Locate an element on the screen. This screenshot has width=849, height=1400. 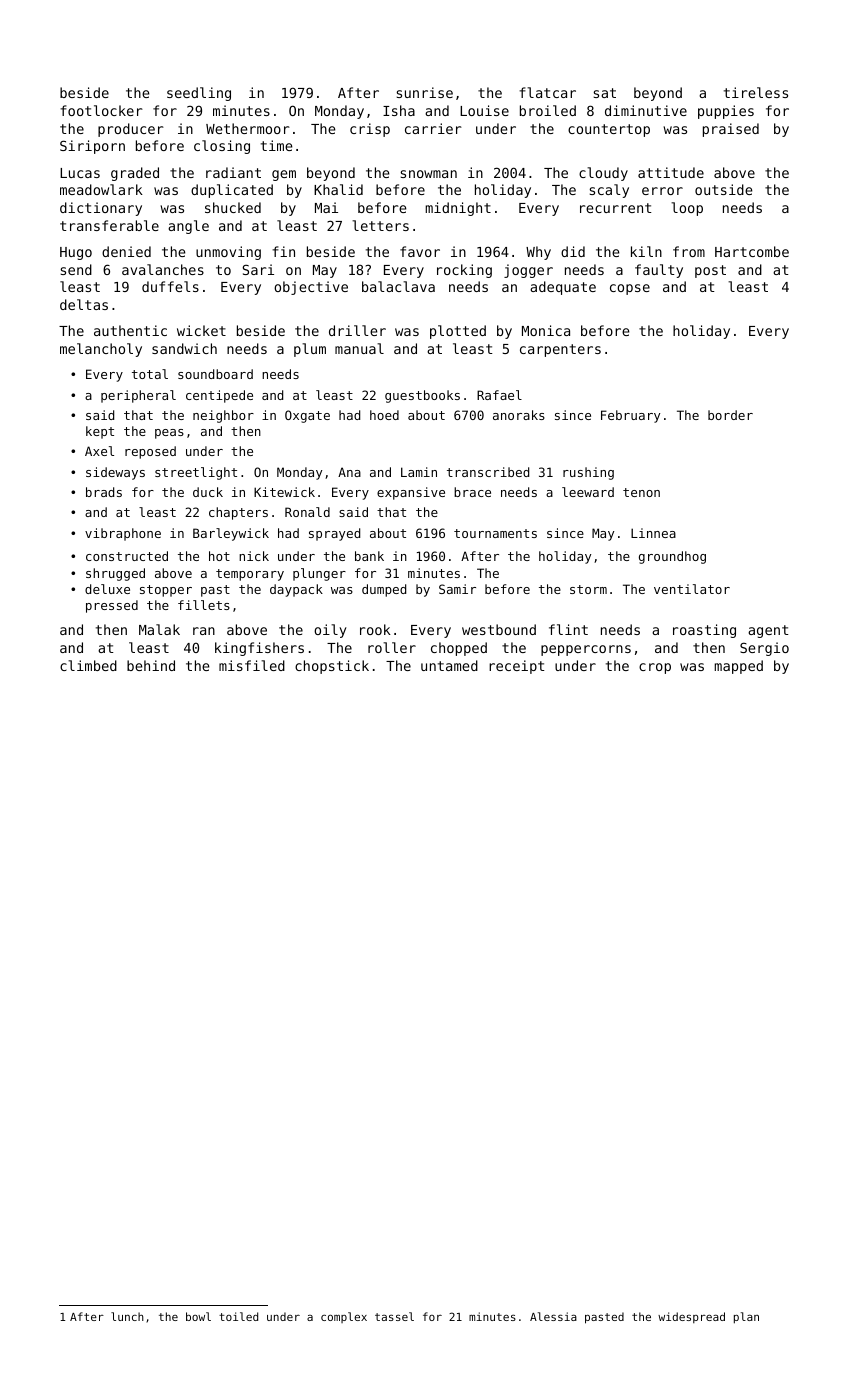
untamed is located at coordinates (449, 665).
